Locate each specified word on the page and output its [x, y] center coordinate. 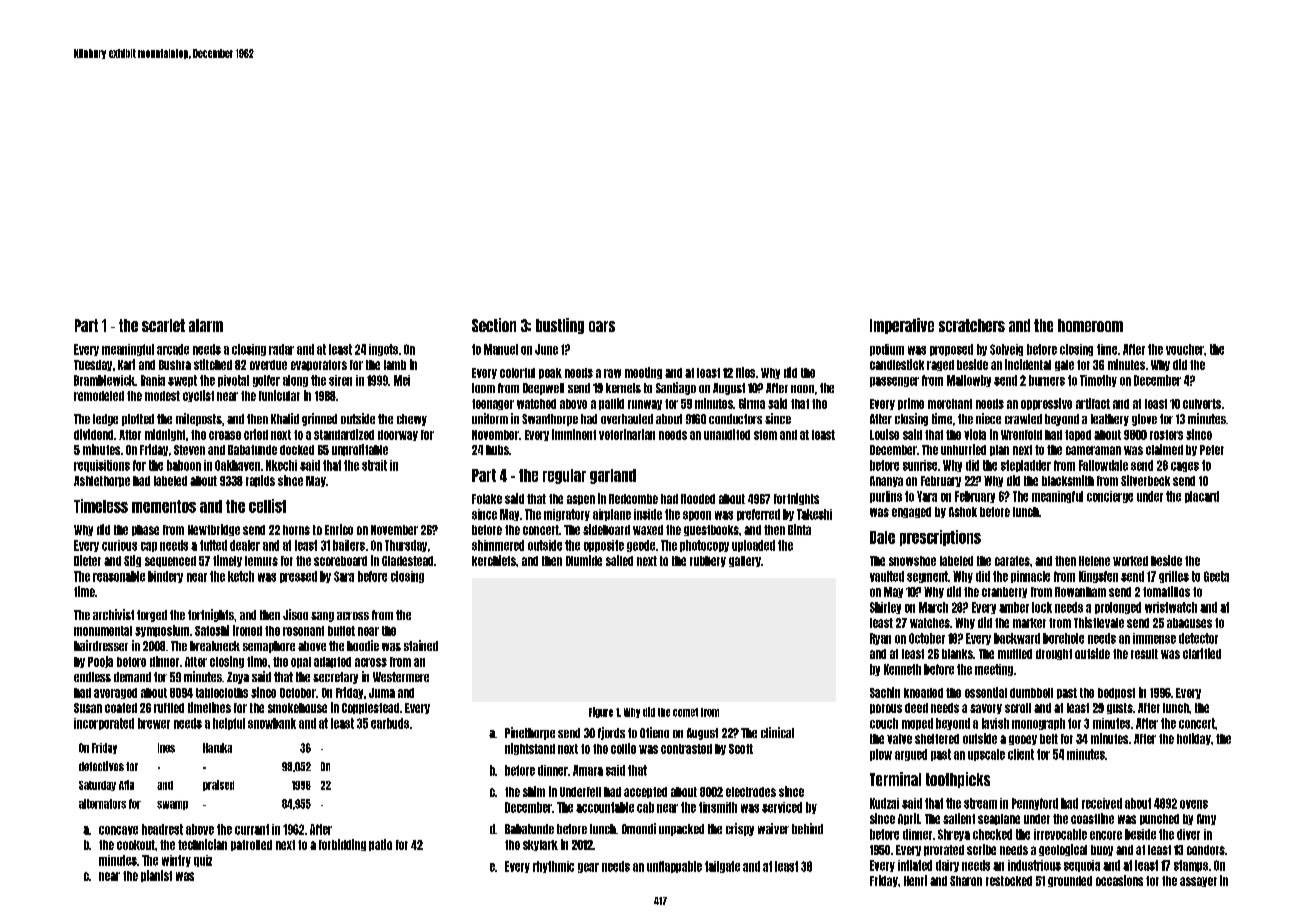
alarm [206, 325]
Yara [927, 496]
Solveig [1006, 350]
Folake [487, 499]
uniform [490, 418]
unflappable [674, 867]
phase [145, 530]
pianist [156, 876]
